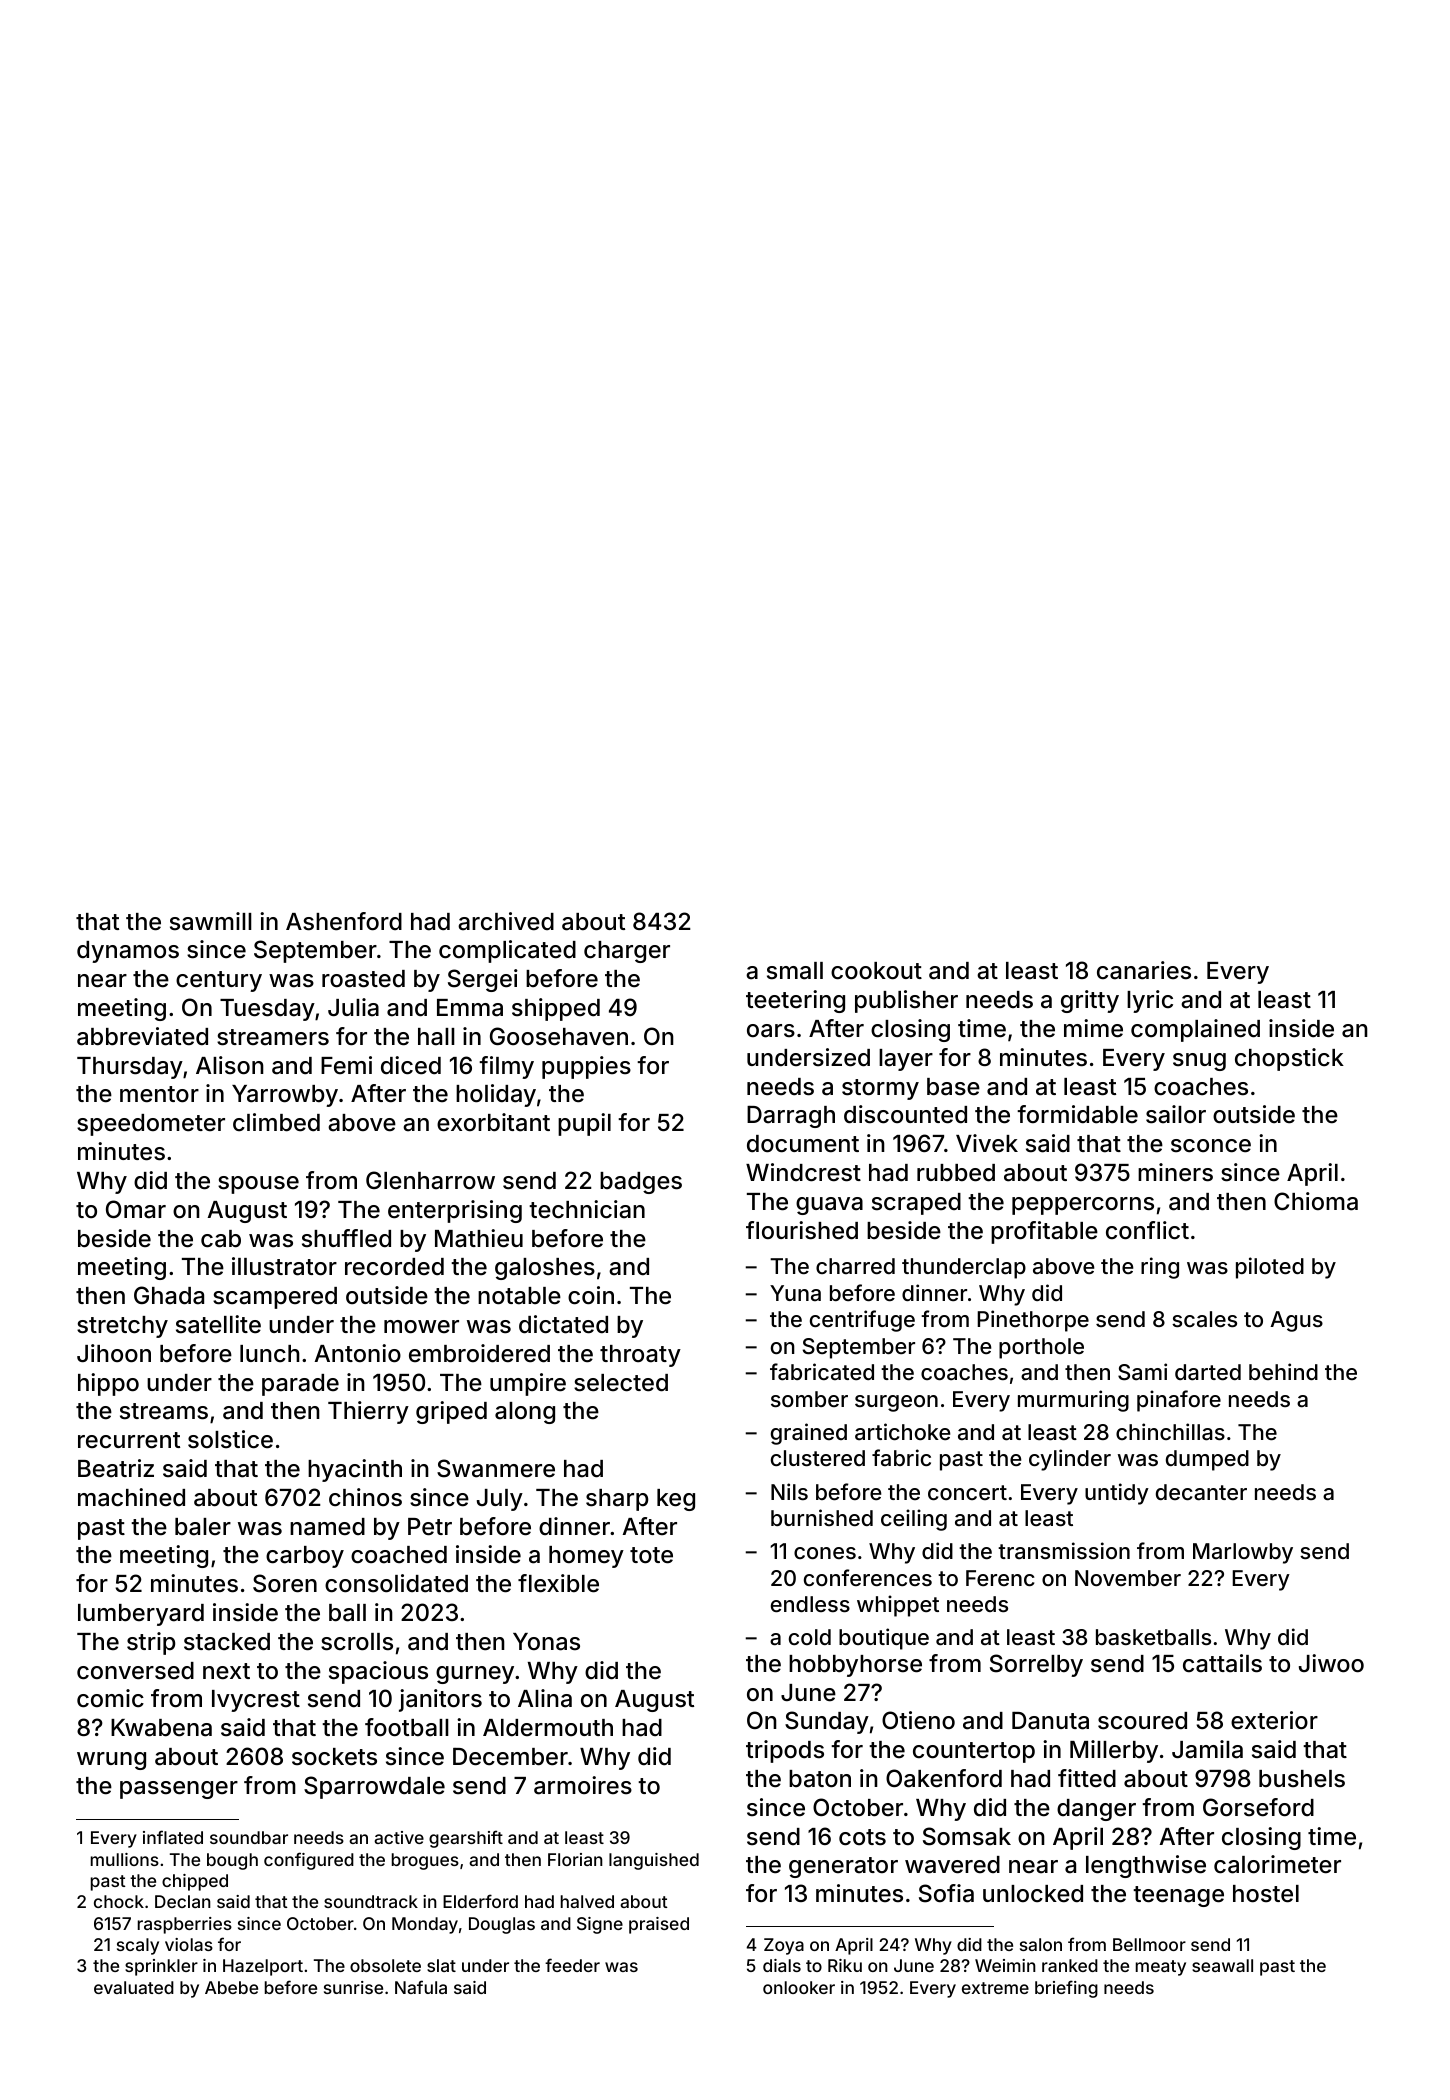  I want to click on publisher, so click(906, 1001).
